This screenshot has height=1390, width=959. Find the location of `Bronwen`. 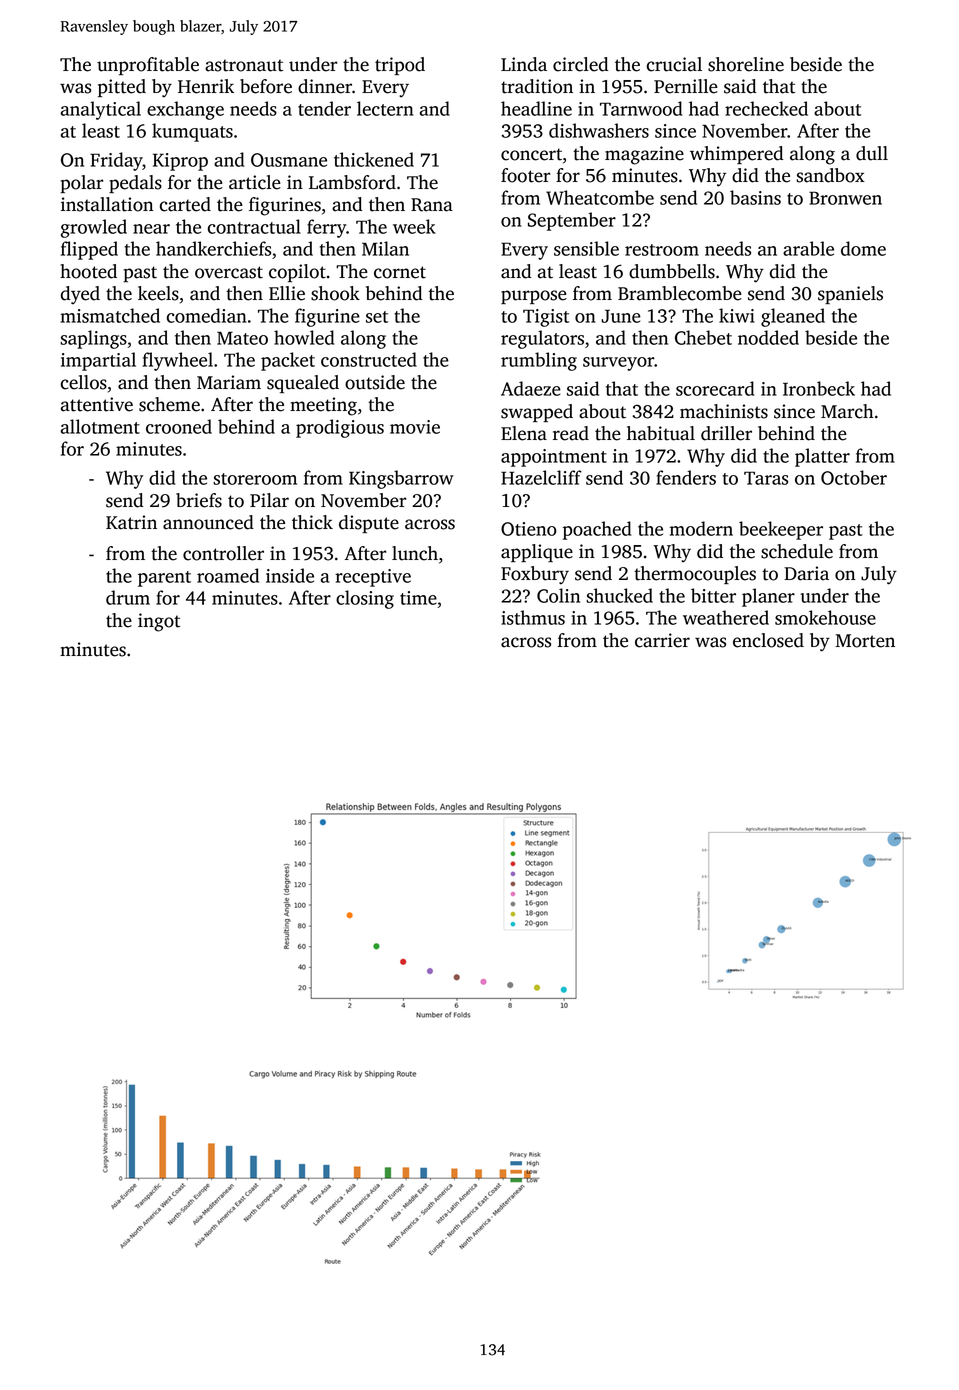

Bronwen is located at coordinates (845, 198).
